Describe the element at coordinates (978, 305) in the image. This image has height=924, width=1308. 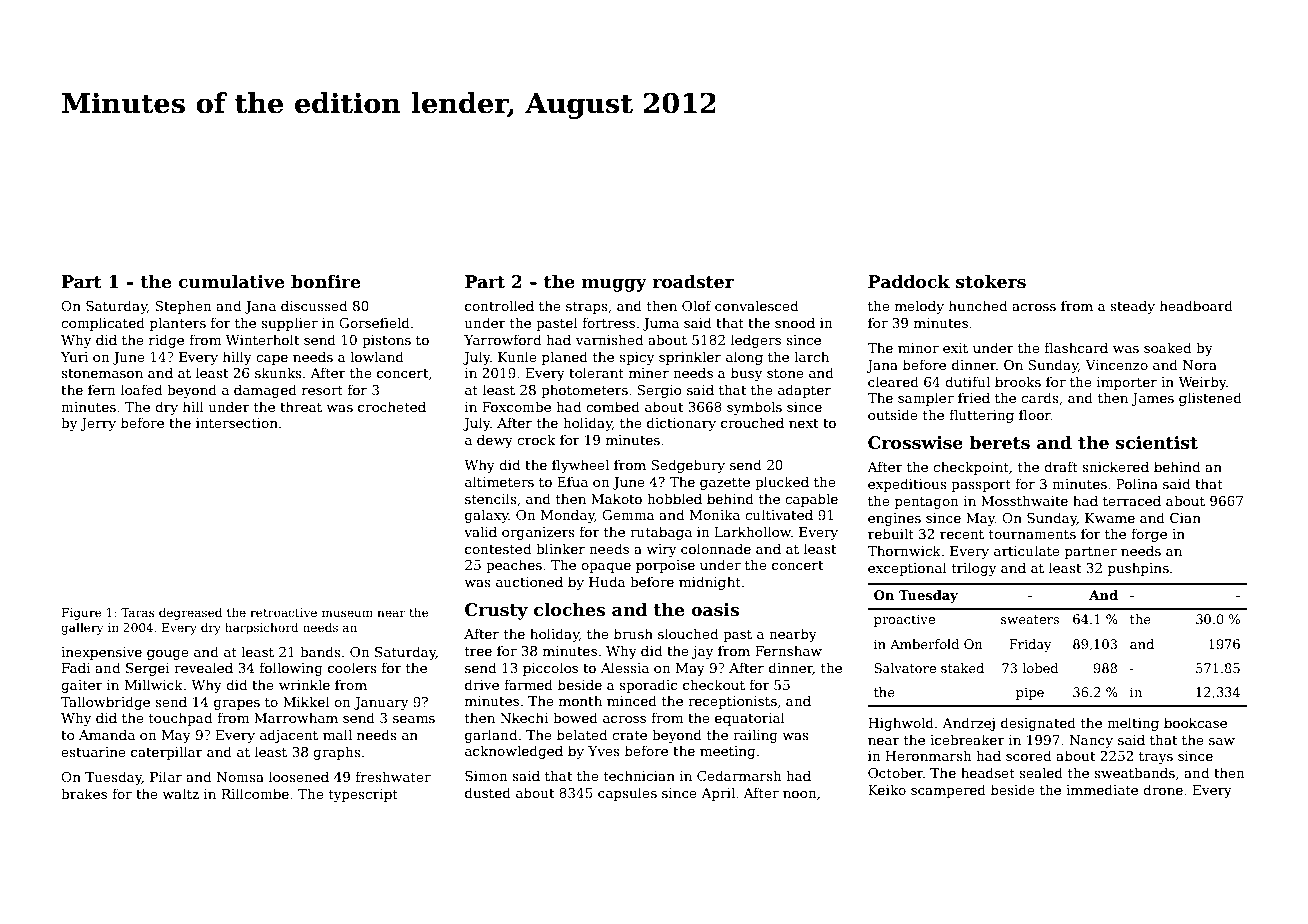
I see `hunched` at that location.
